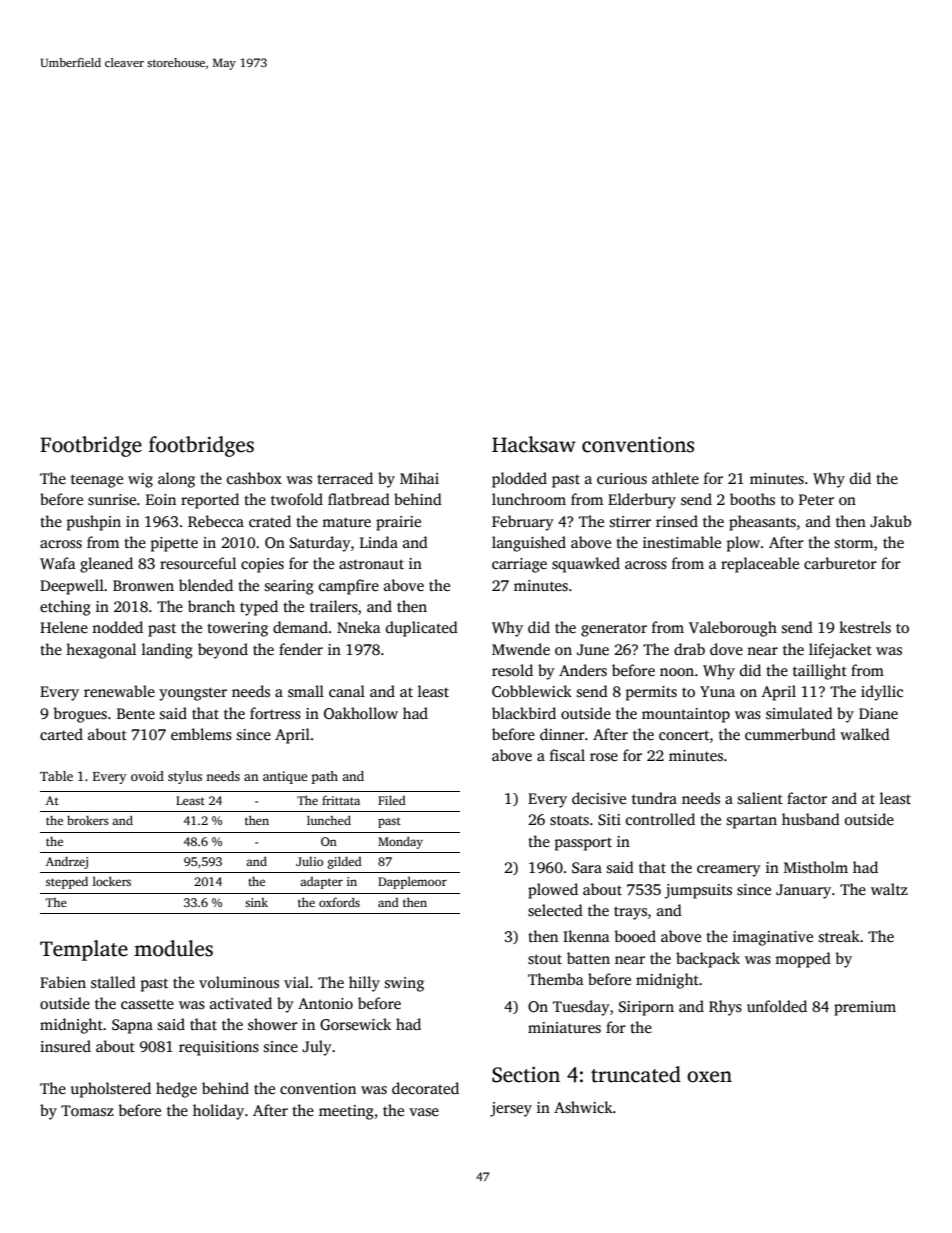  Describe the element at coordinates (684, 735) in the screenshot. I see `concert` at that location.
